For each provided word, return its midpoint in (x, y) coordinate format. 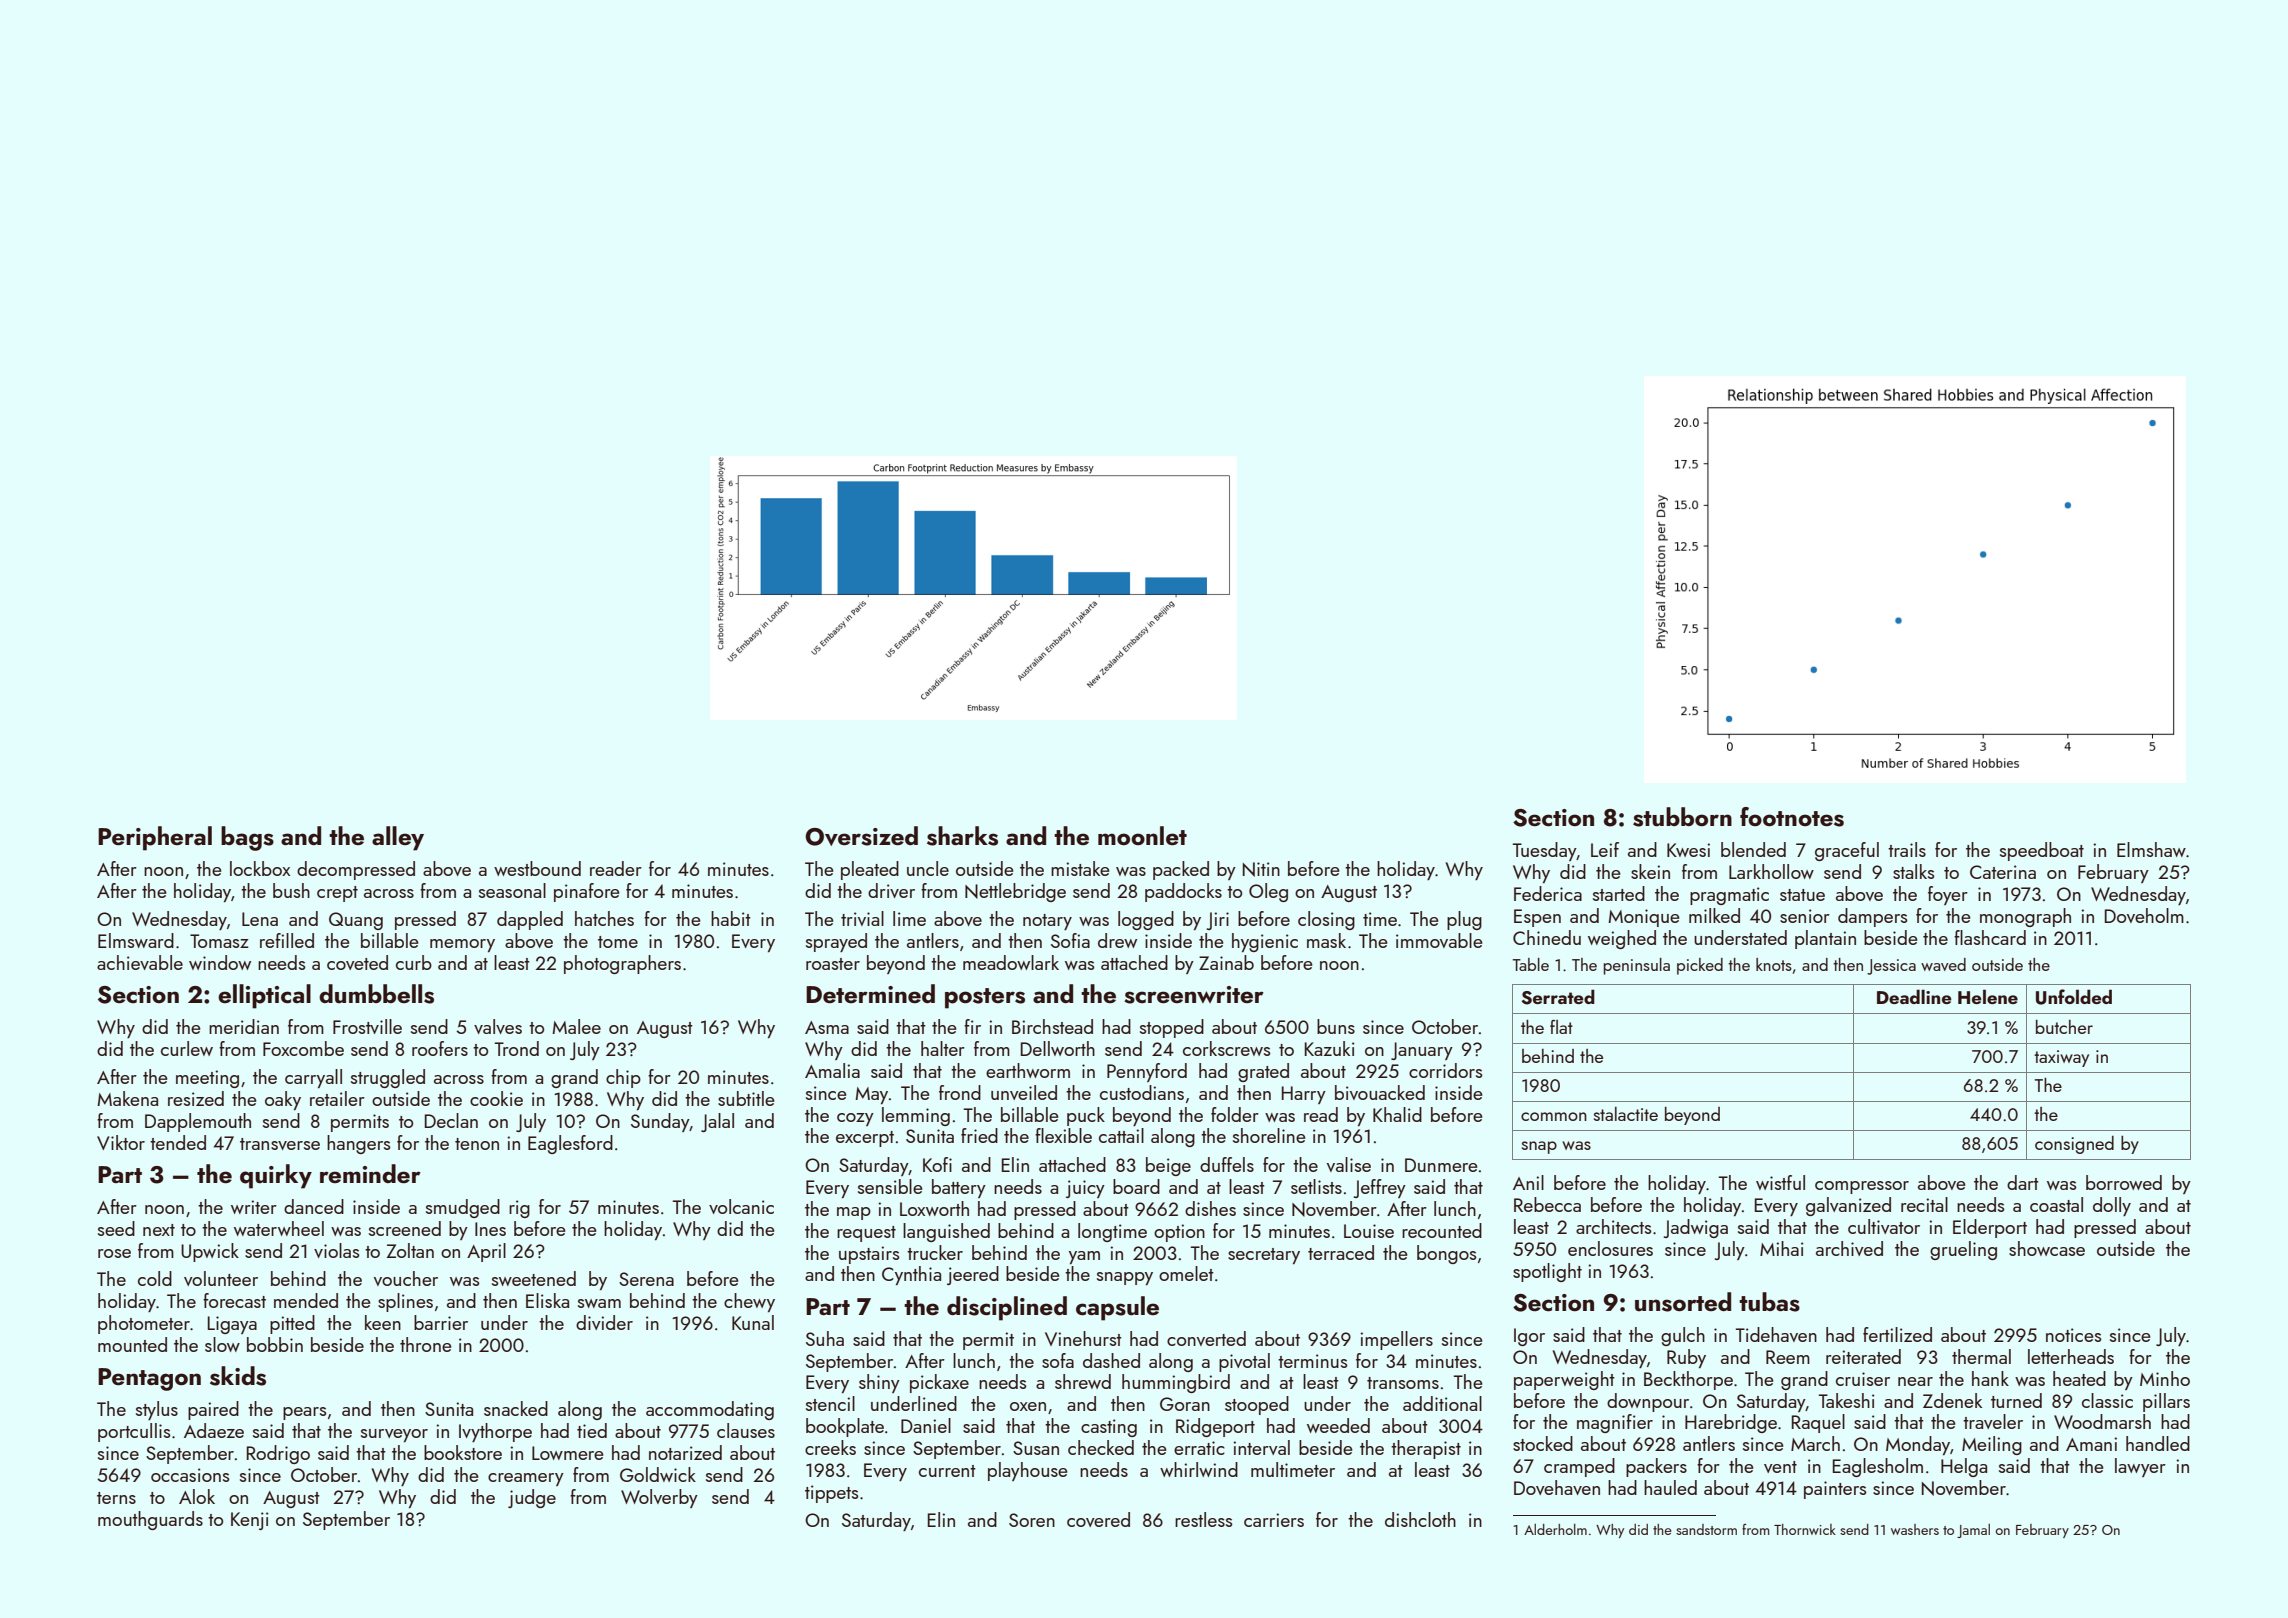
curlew (187, 1048)
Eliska (547, 1300)
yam (1084, 1257)
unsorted (1683, 1302)
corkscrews (1226, 1048)
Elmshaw (2151, 849)
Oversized (861, 836)
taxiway (2061, 1058)
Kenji (250, 1521)
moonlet (1142, 835)
